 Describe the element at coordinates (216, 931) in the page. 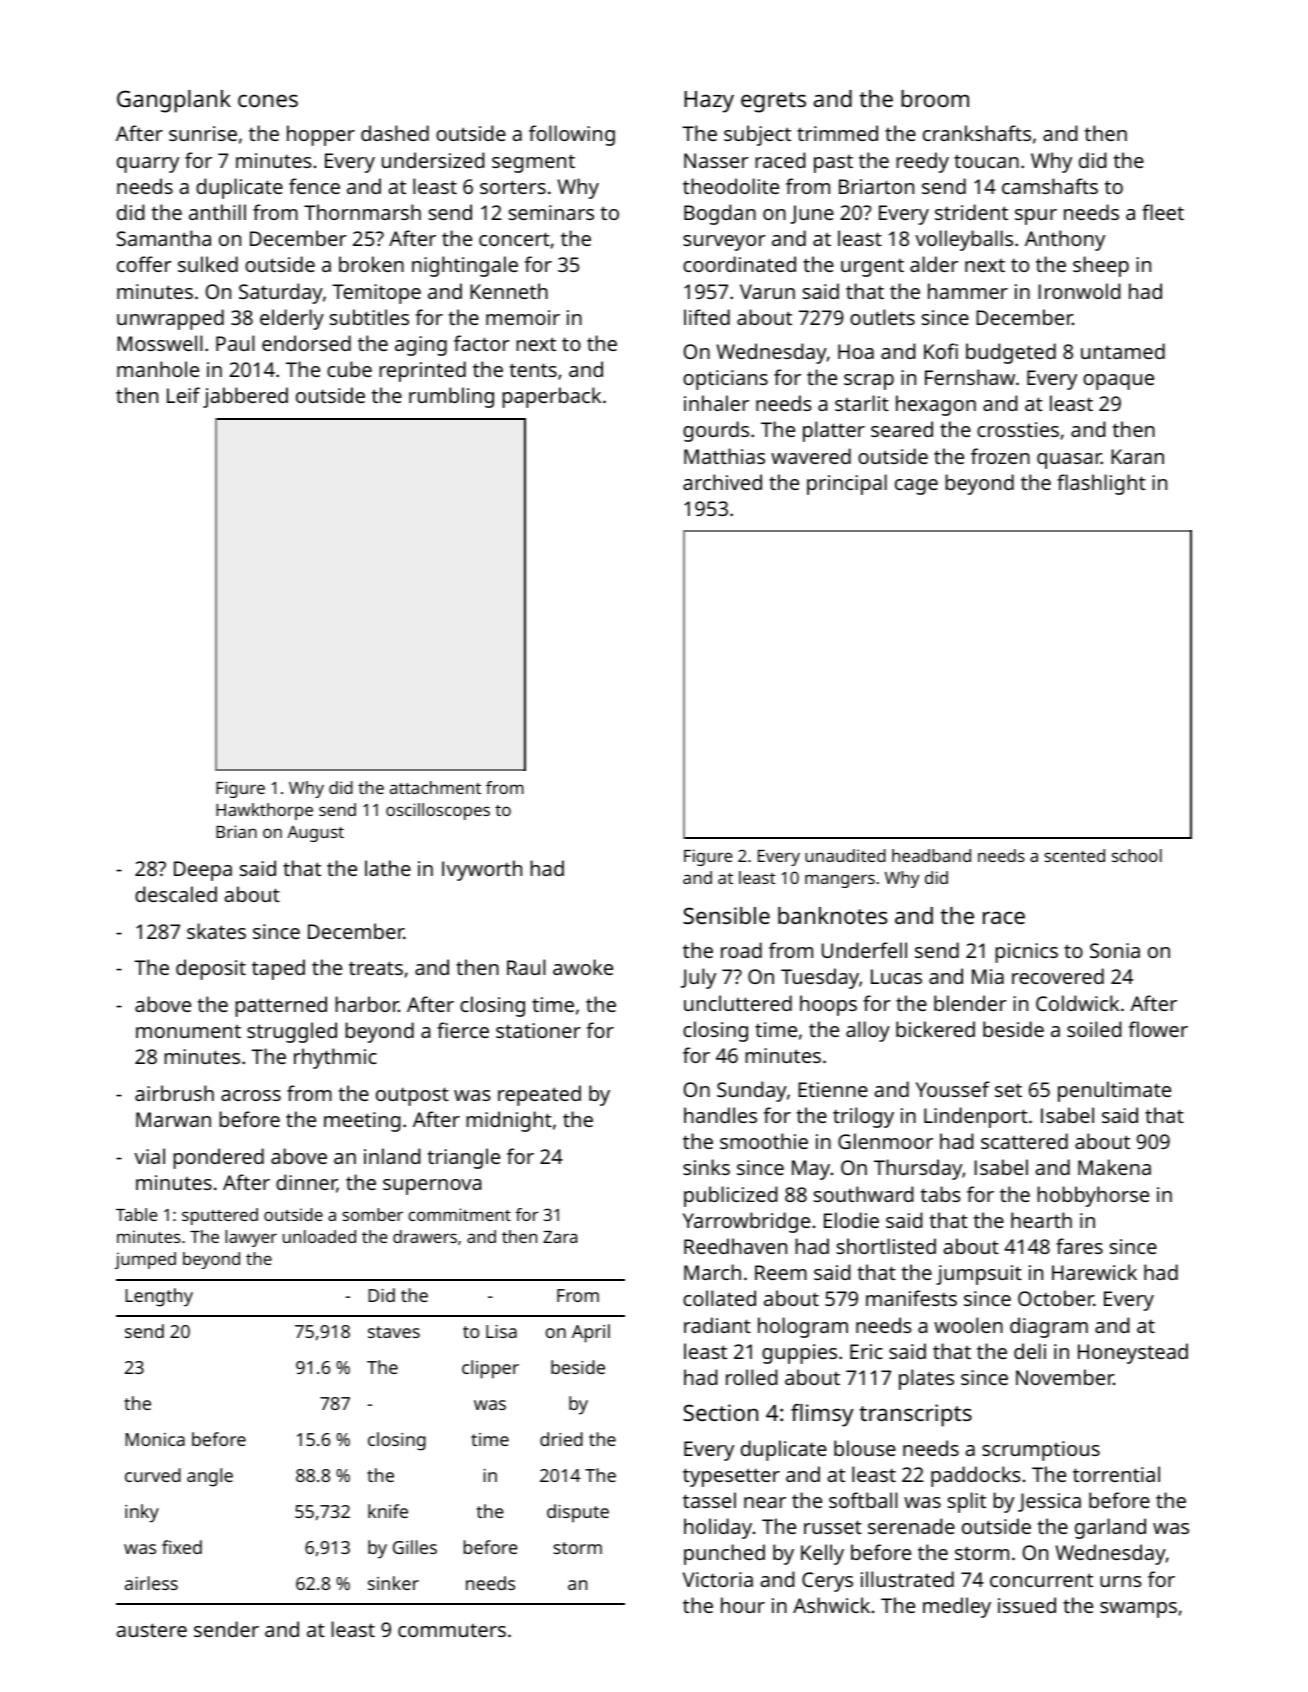

I see `skates` at that location.
